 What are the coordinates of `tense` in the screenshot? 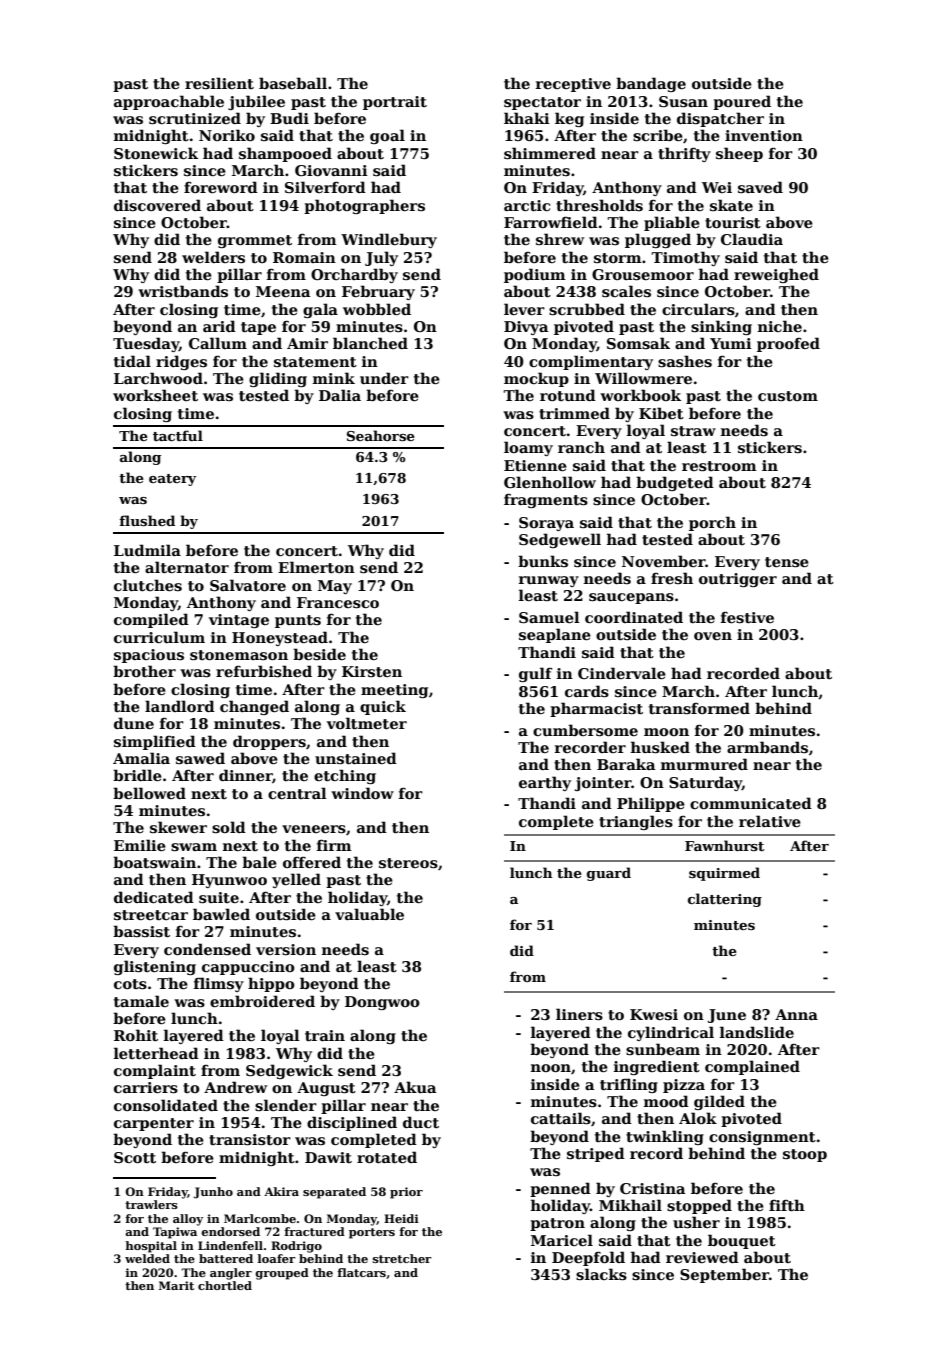 It's located at (787, 562).
